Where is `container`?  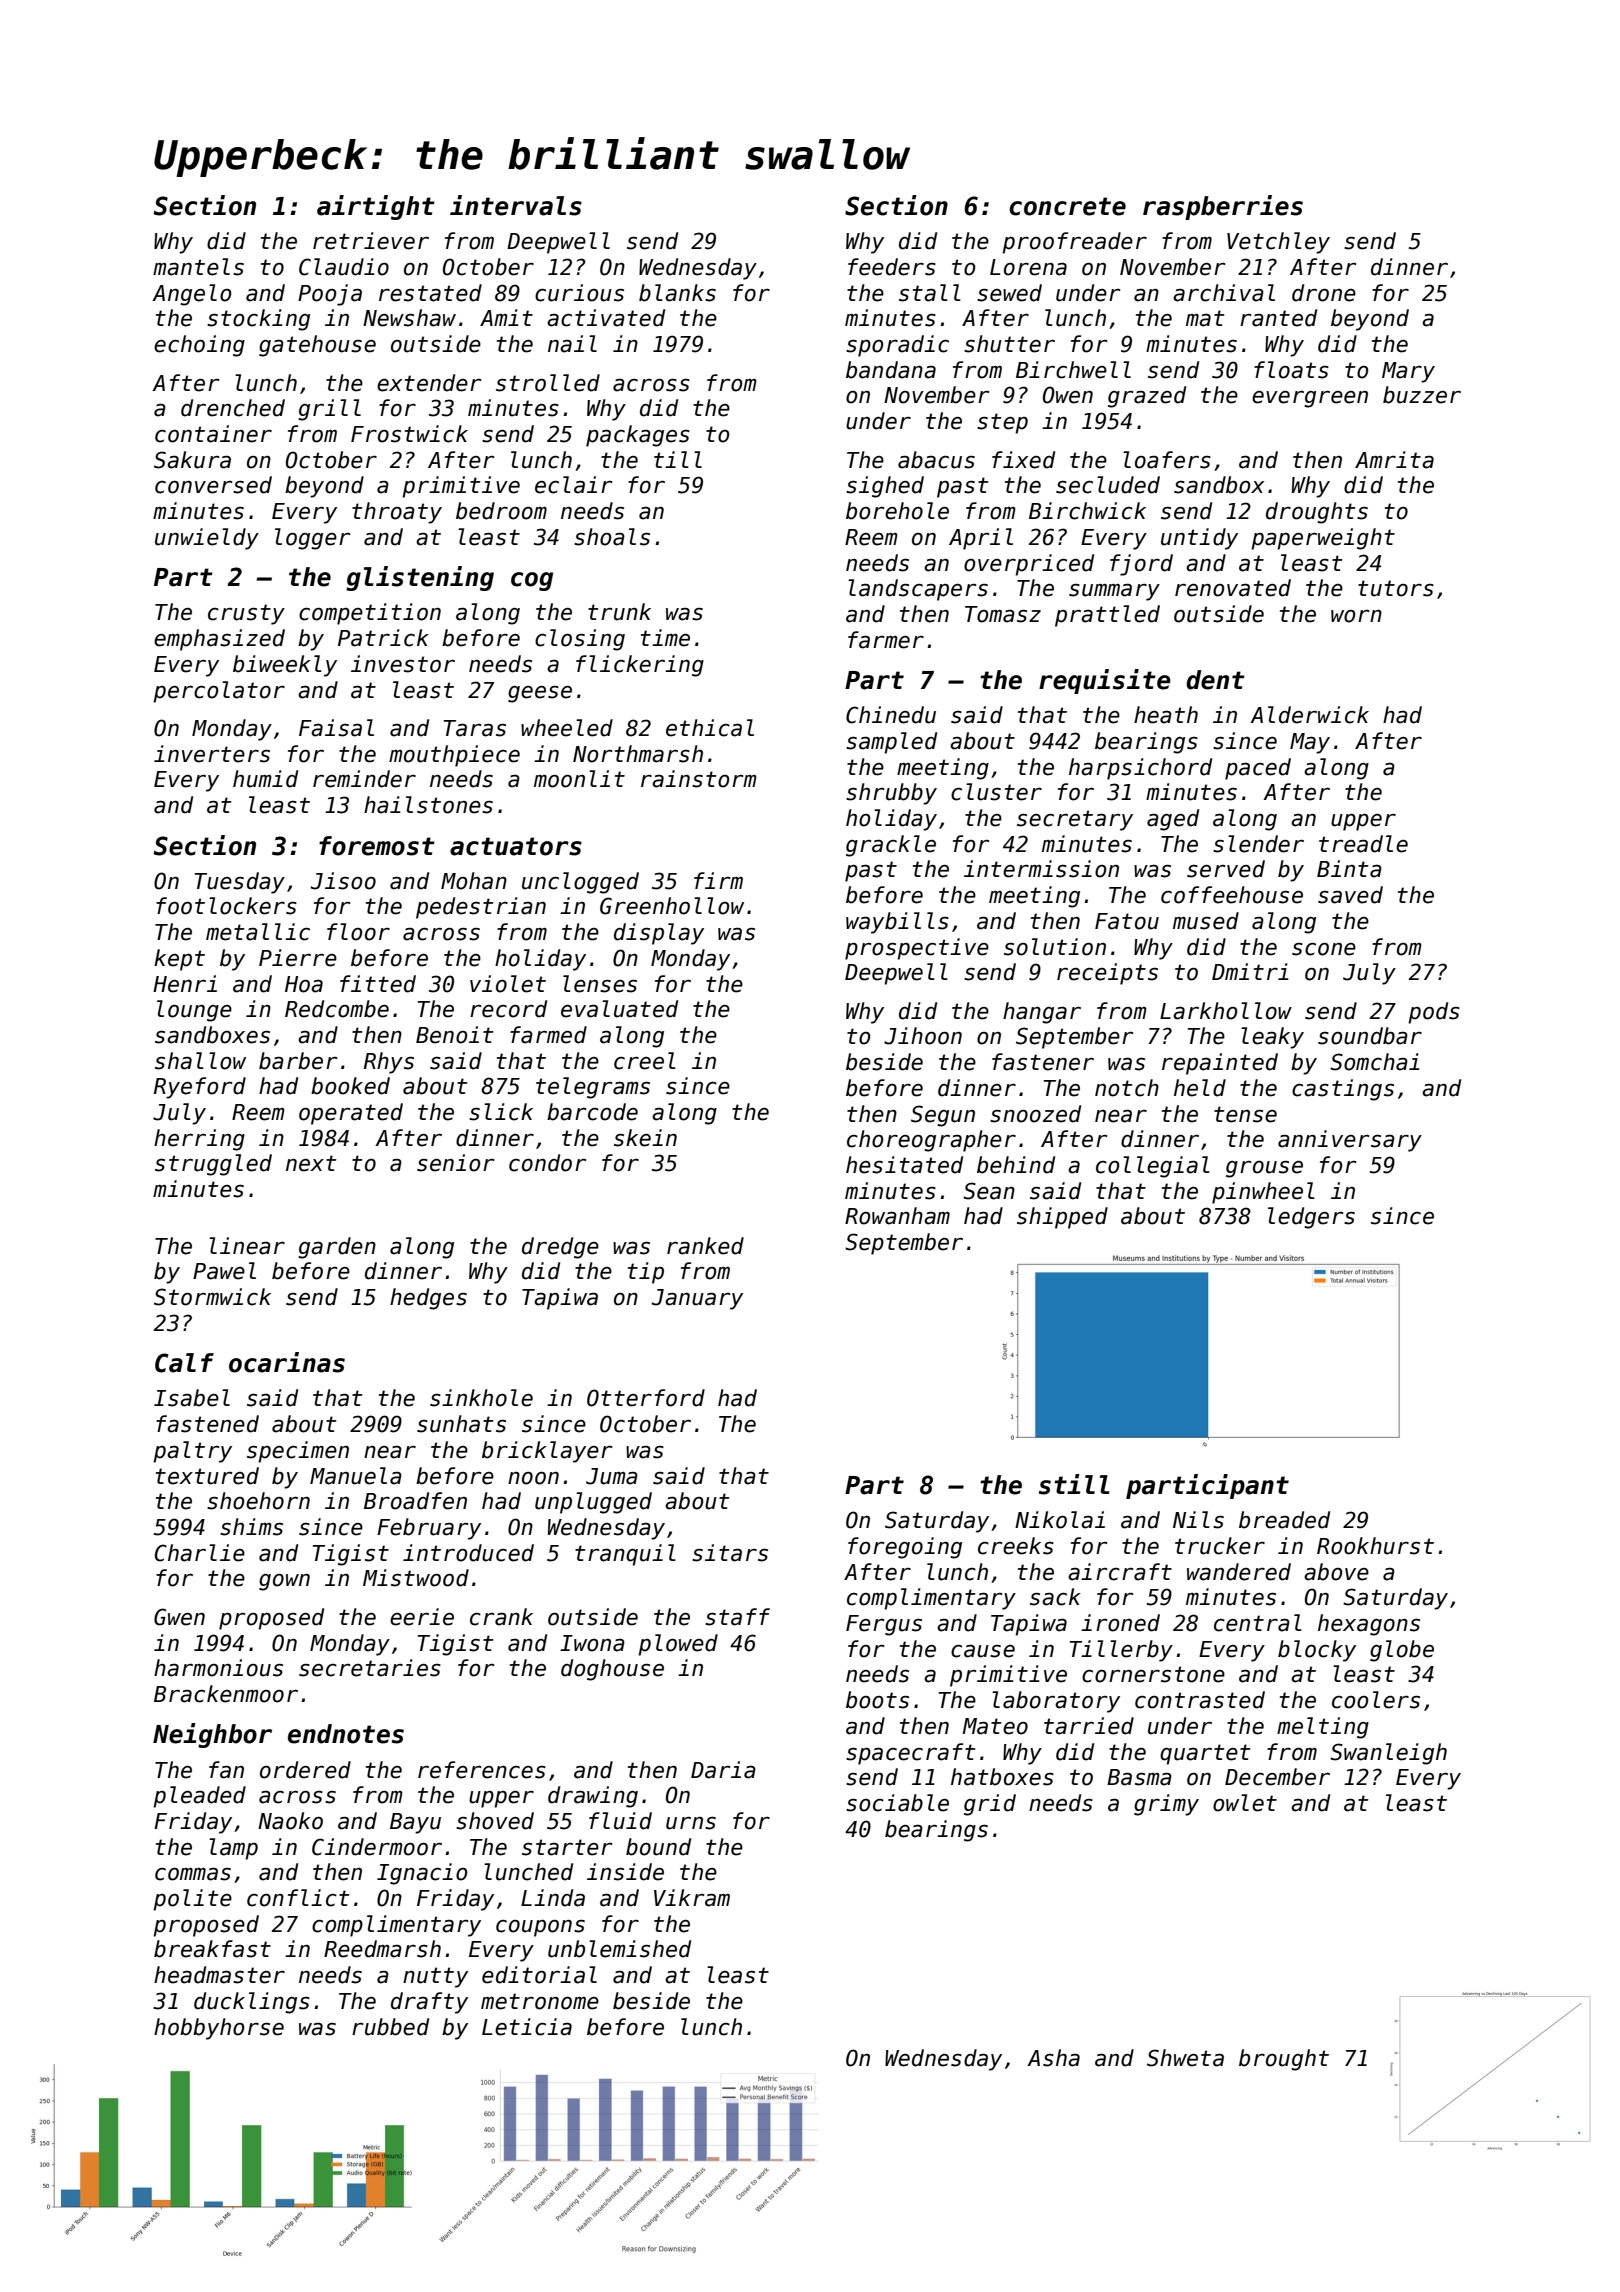 container is located at coordinates (213, 434).
